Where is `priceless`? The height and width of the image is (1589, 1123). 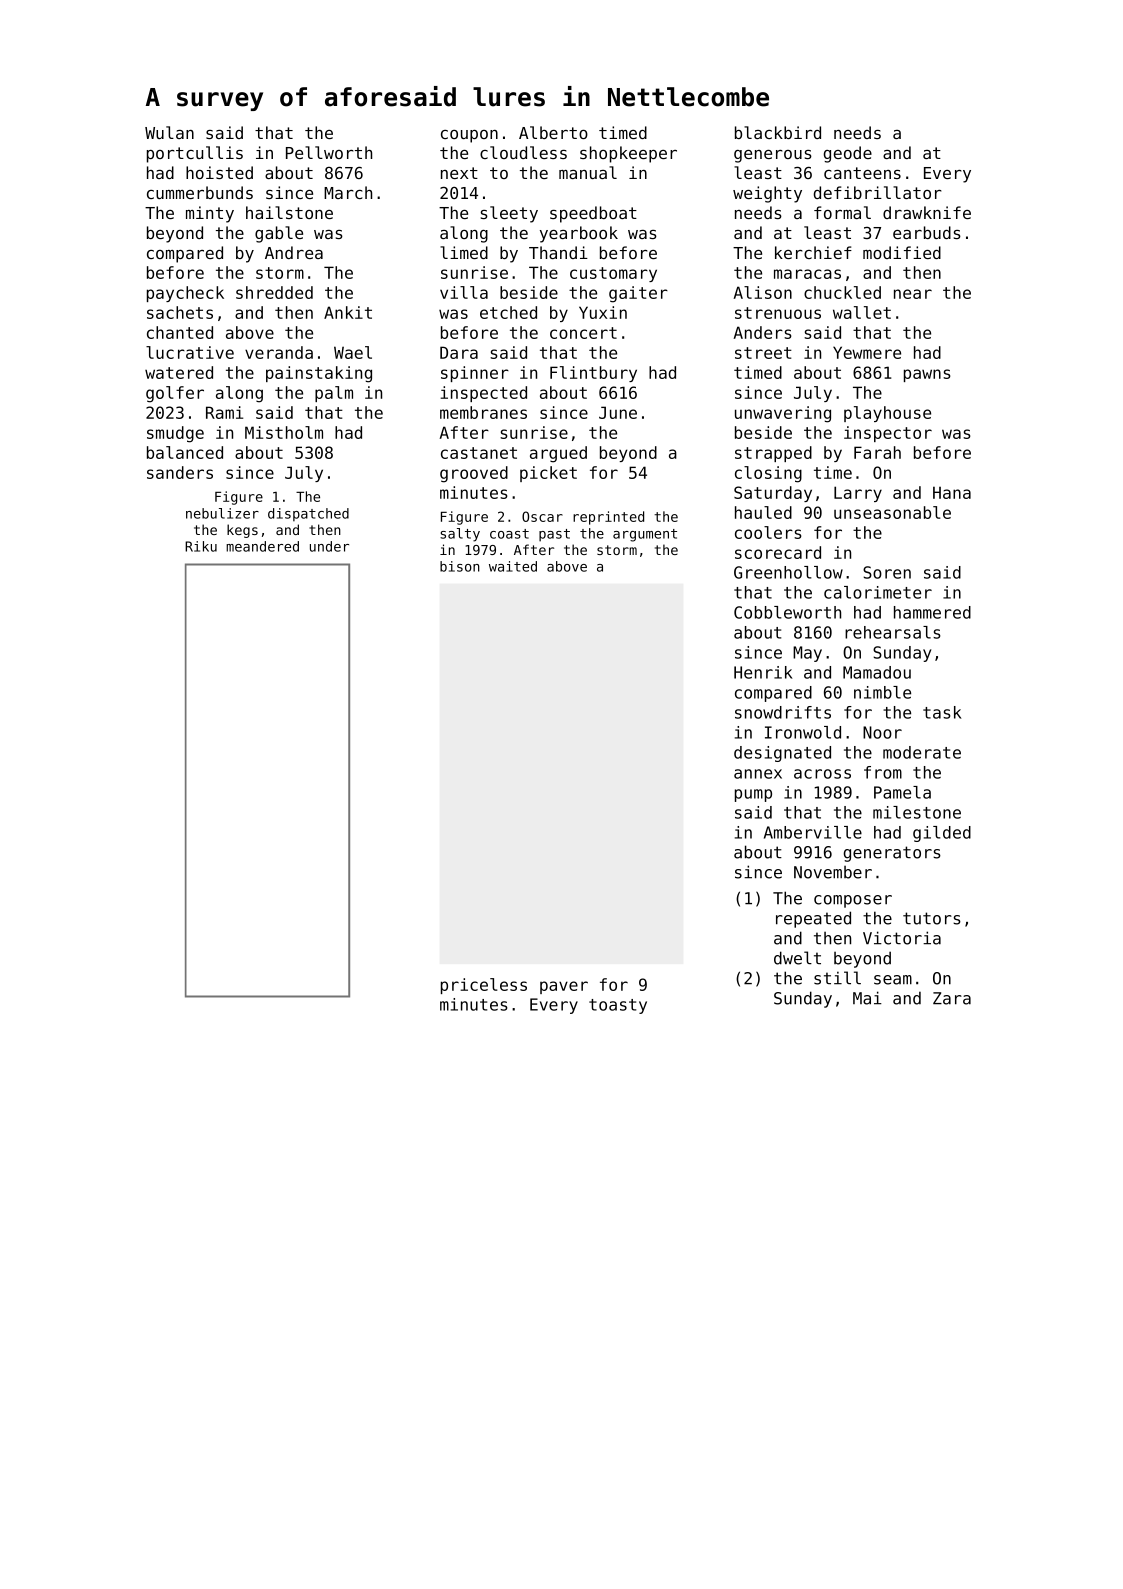
priceless is located at coordinates (484, 986).
